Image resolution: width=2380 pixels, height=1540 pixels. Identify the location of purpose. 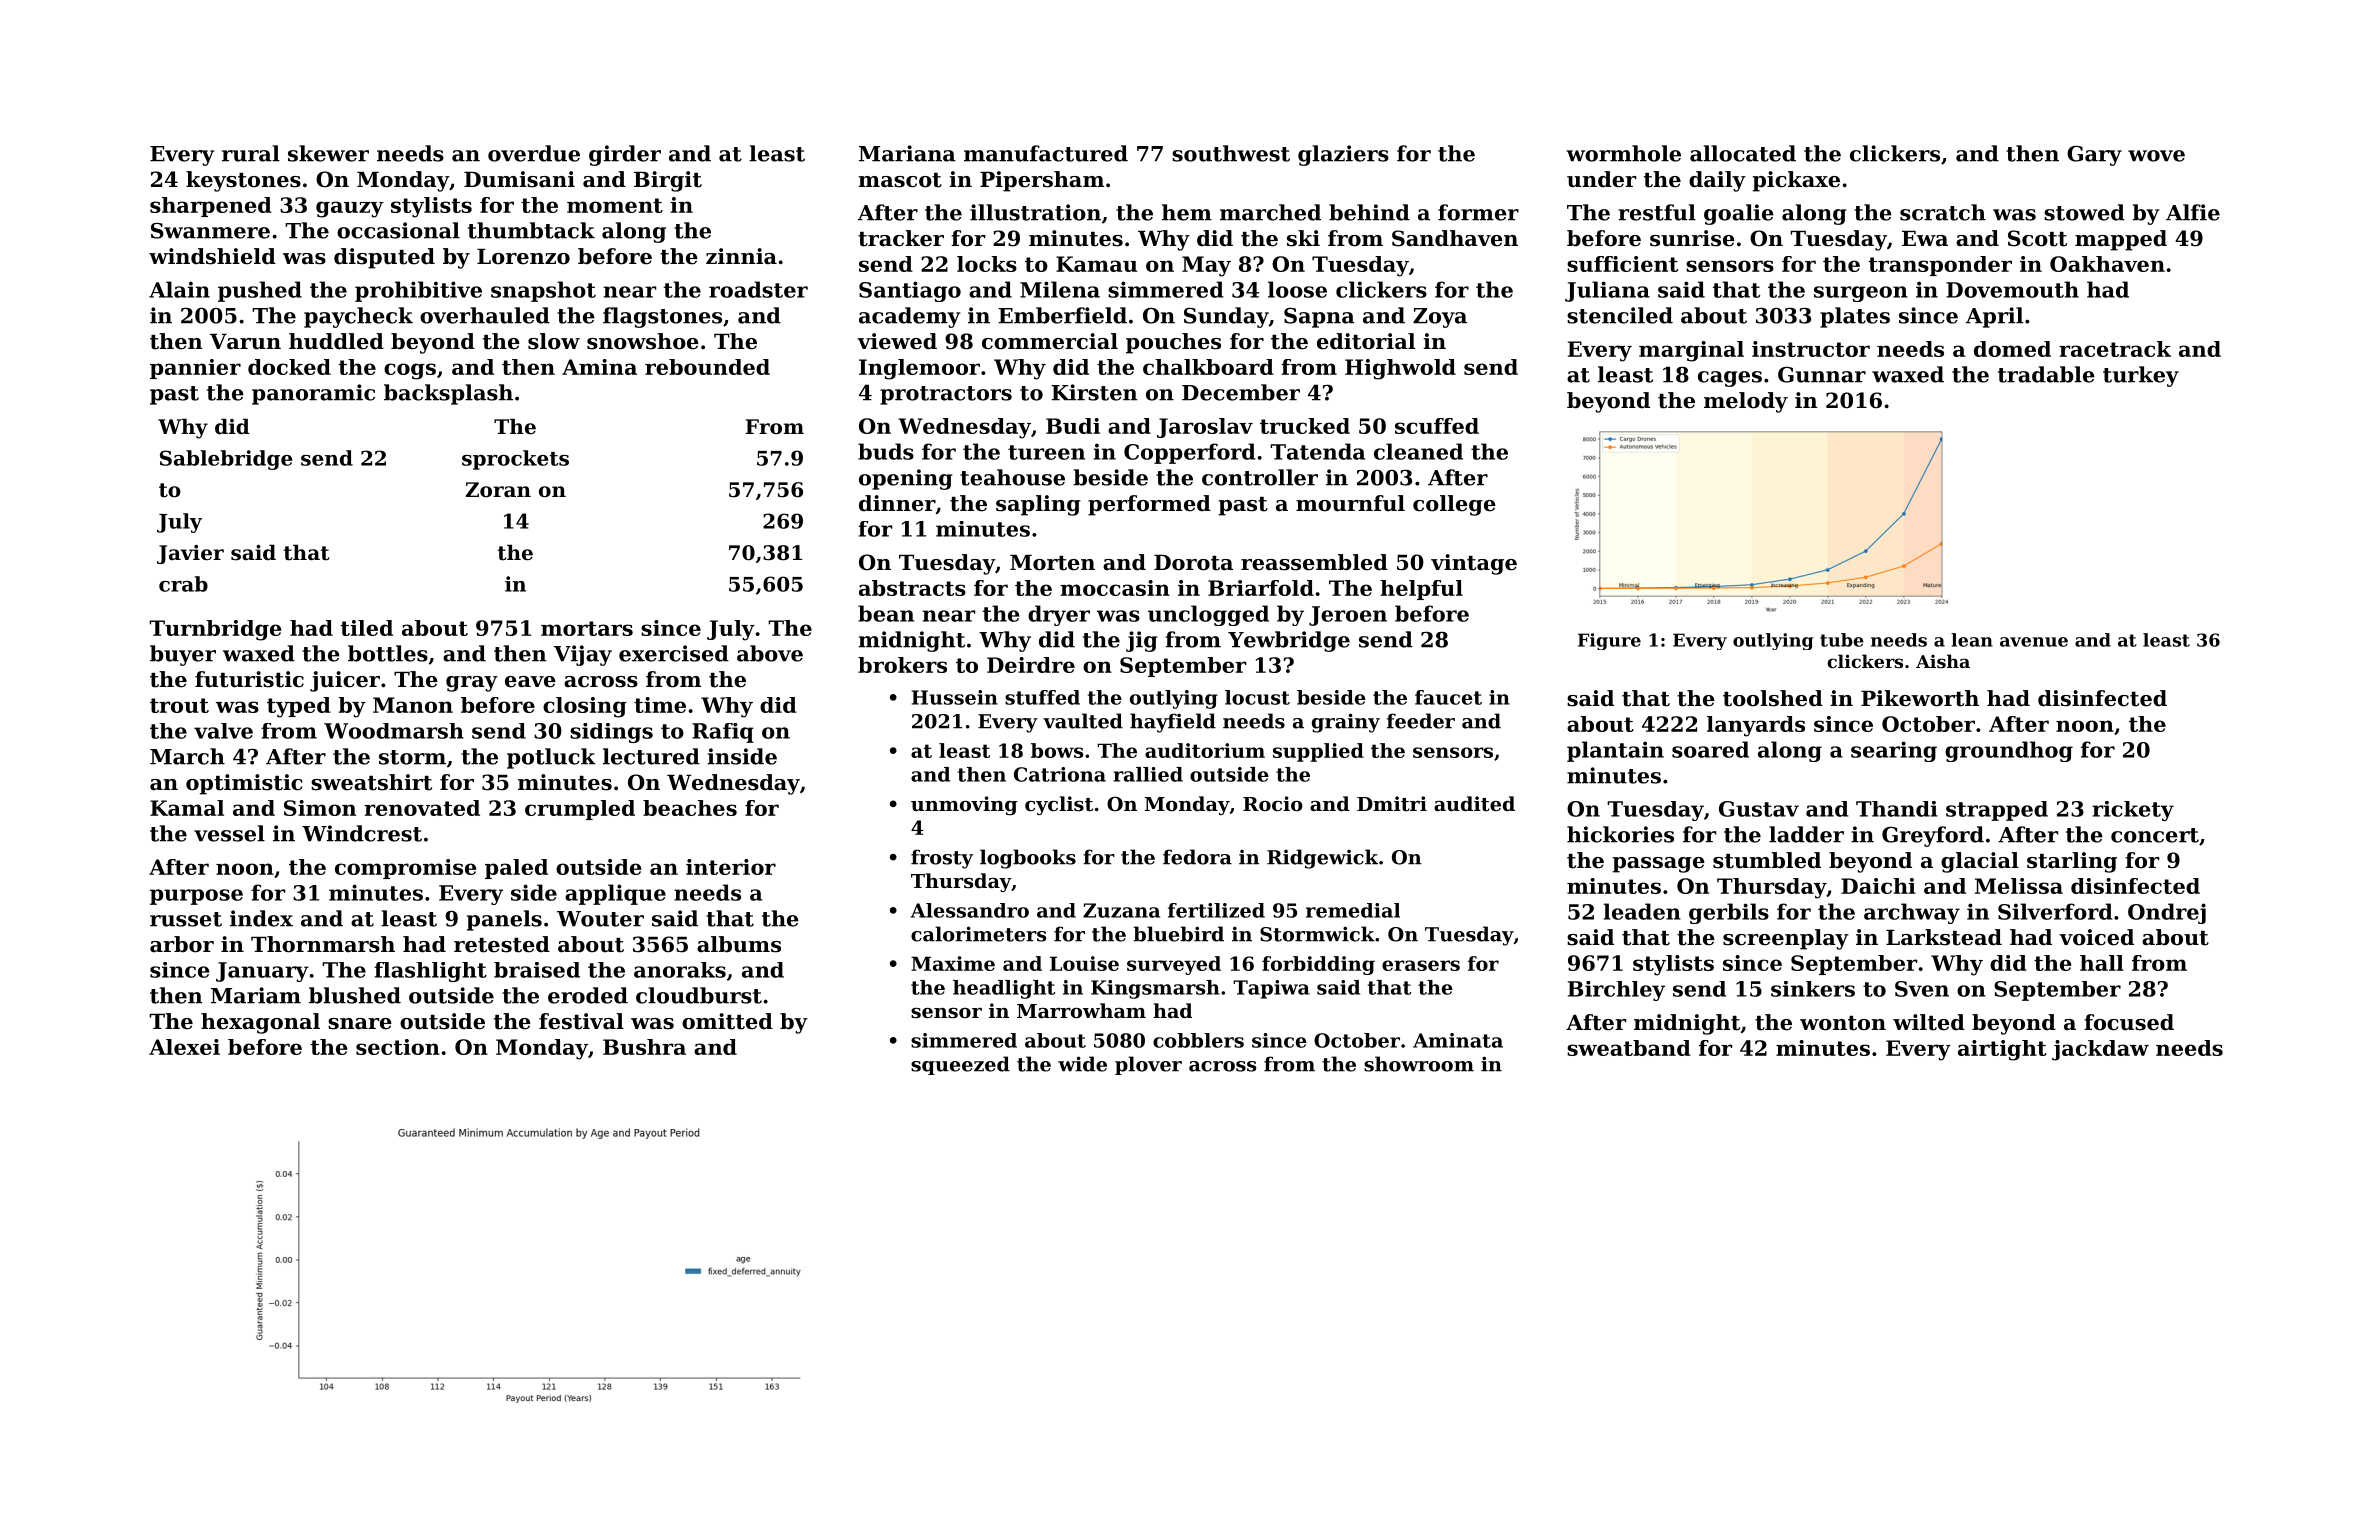
(196, 897).
